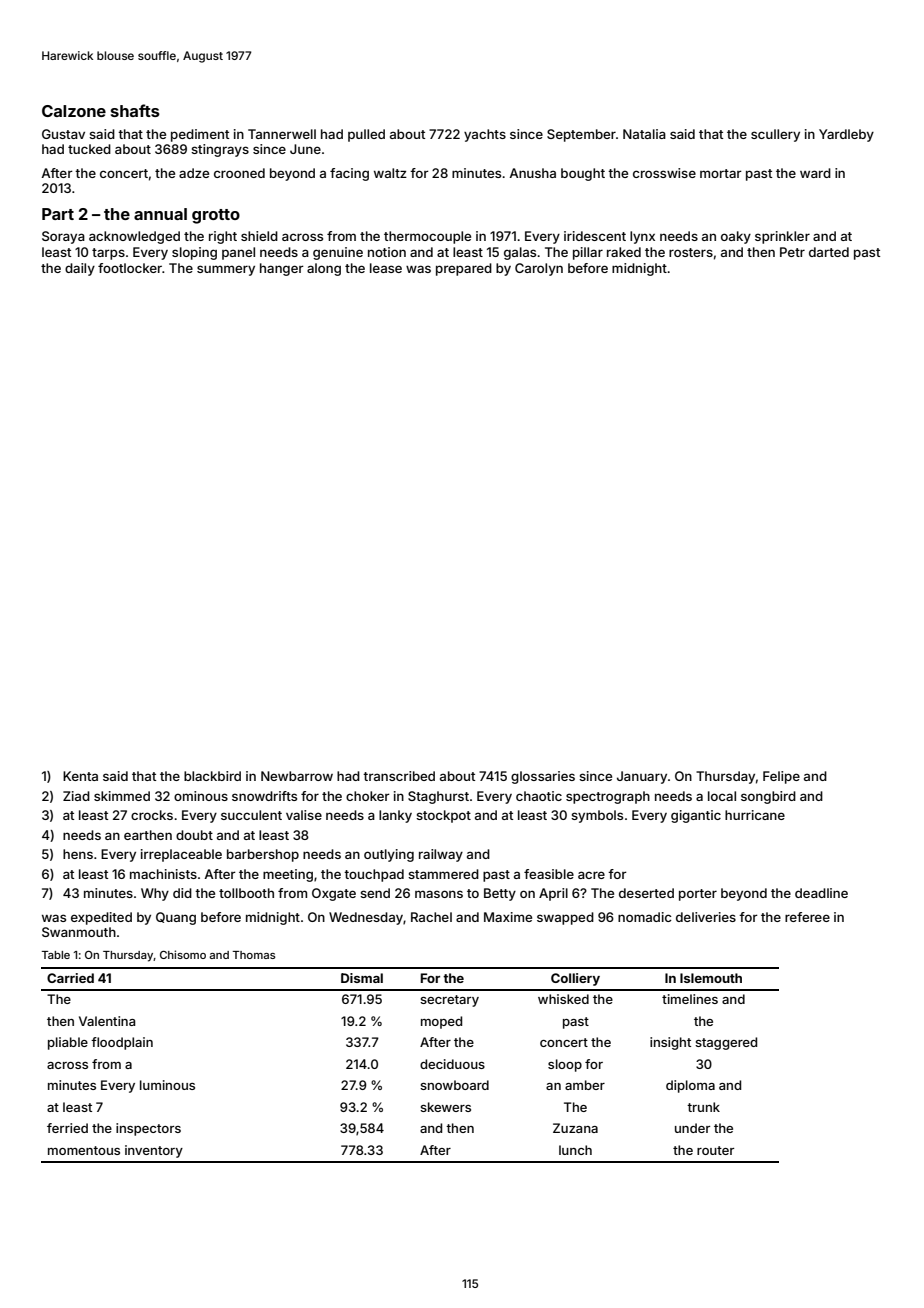 The height and width of the screenshot is (1308, 924). Describe the element at coordinates (427, 237) in the screenshot. I see `thermocouple` at that location.
